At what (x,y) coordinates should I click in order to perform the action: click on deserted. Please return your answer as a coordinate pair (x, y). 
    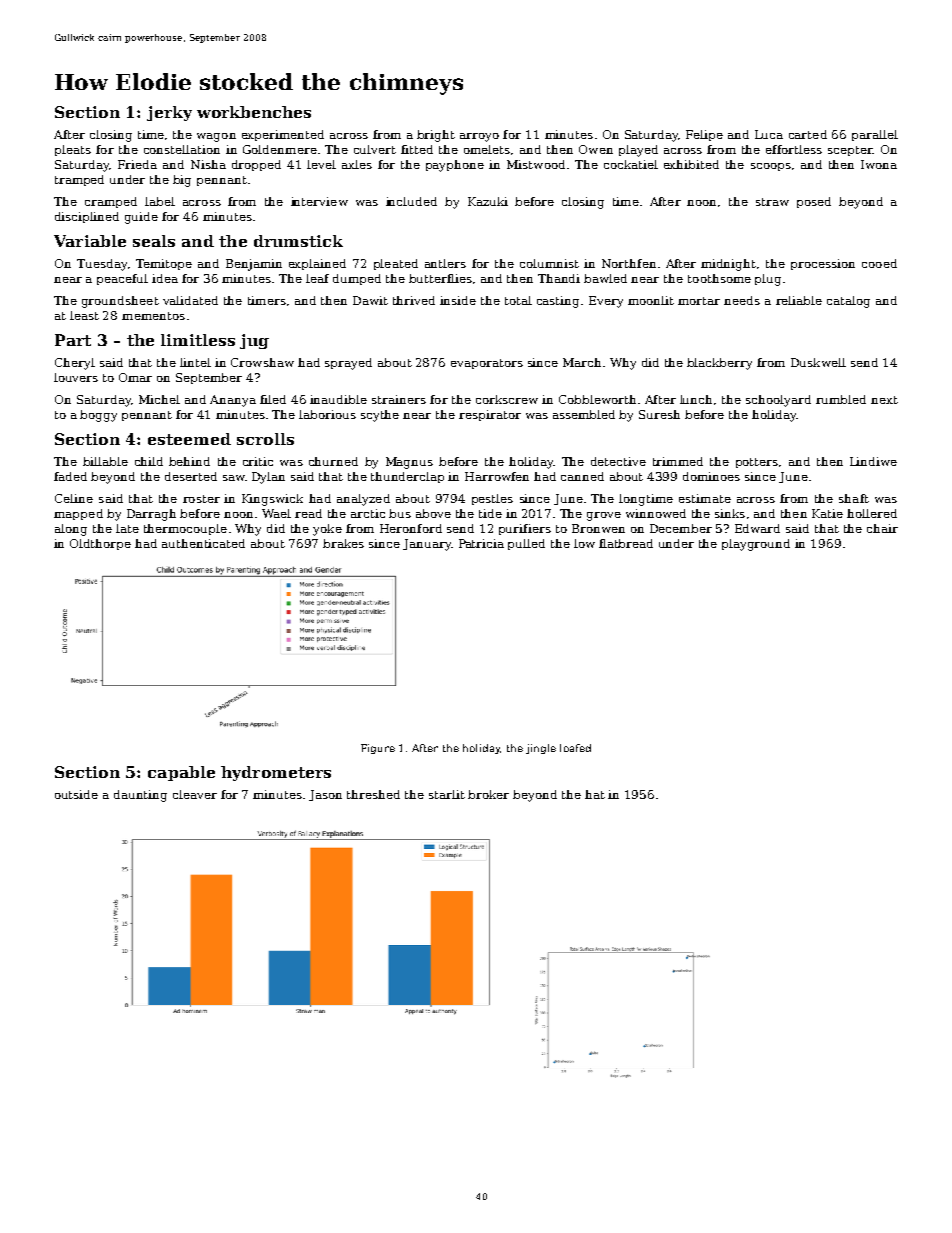
    Looking at the image, I should click on (191, 476).
